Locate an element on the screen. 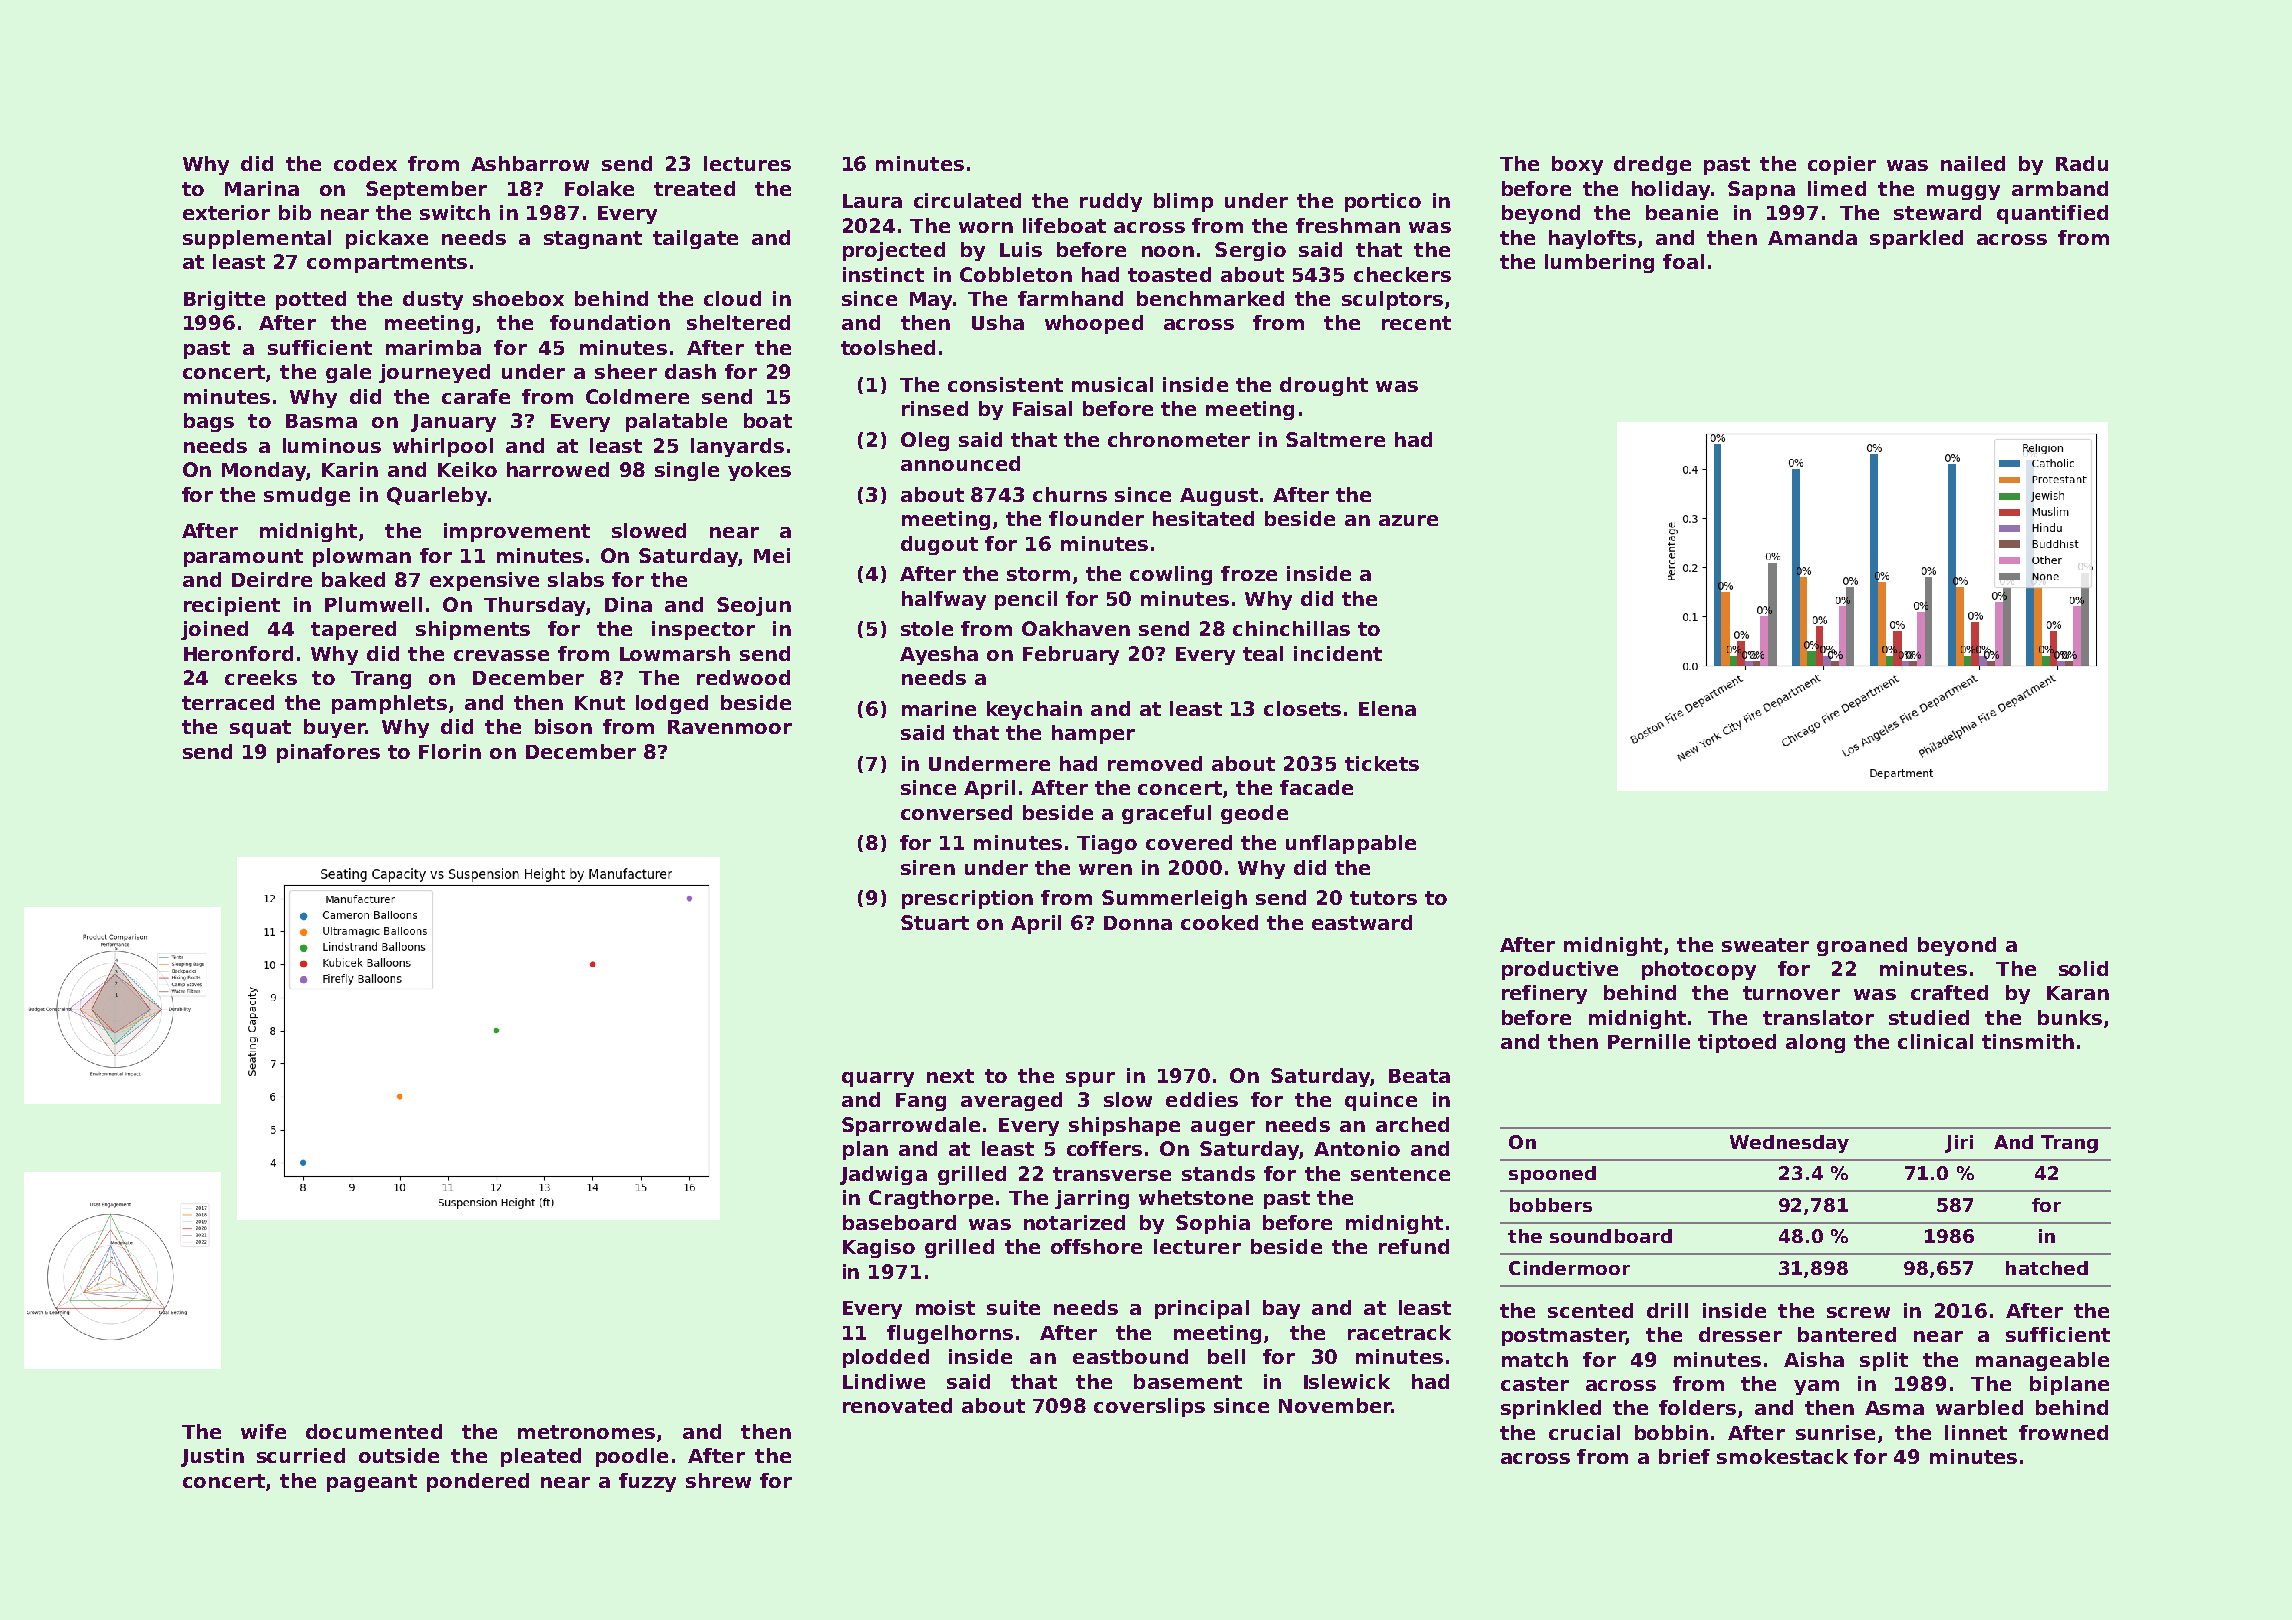 The width and height of the screenshot is (2292, 1620). Karin is located at coordinates (350, 469).
